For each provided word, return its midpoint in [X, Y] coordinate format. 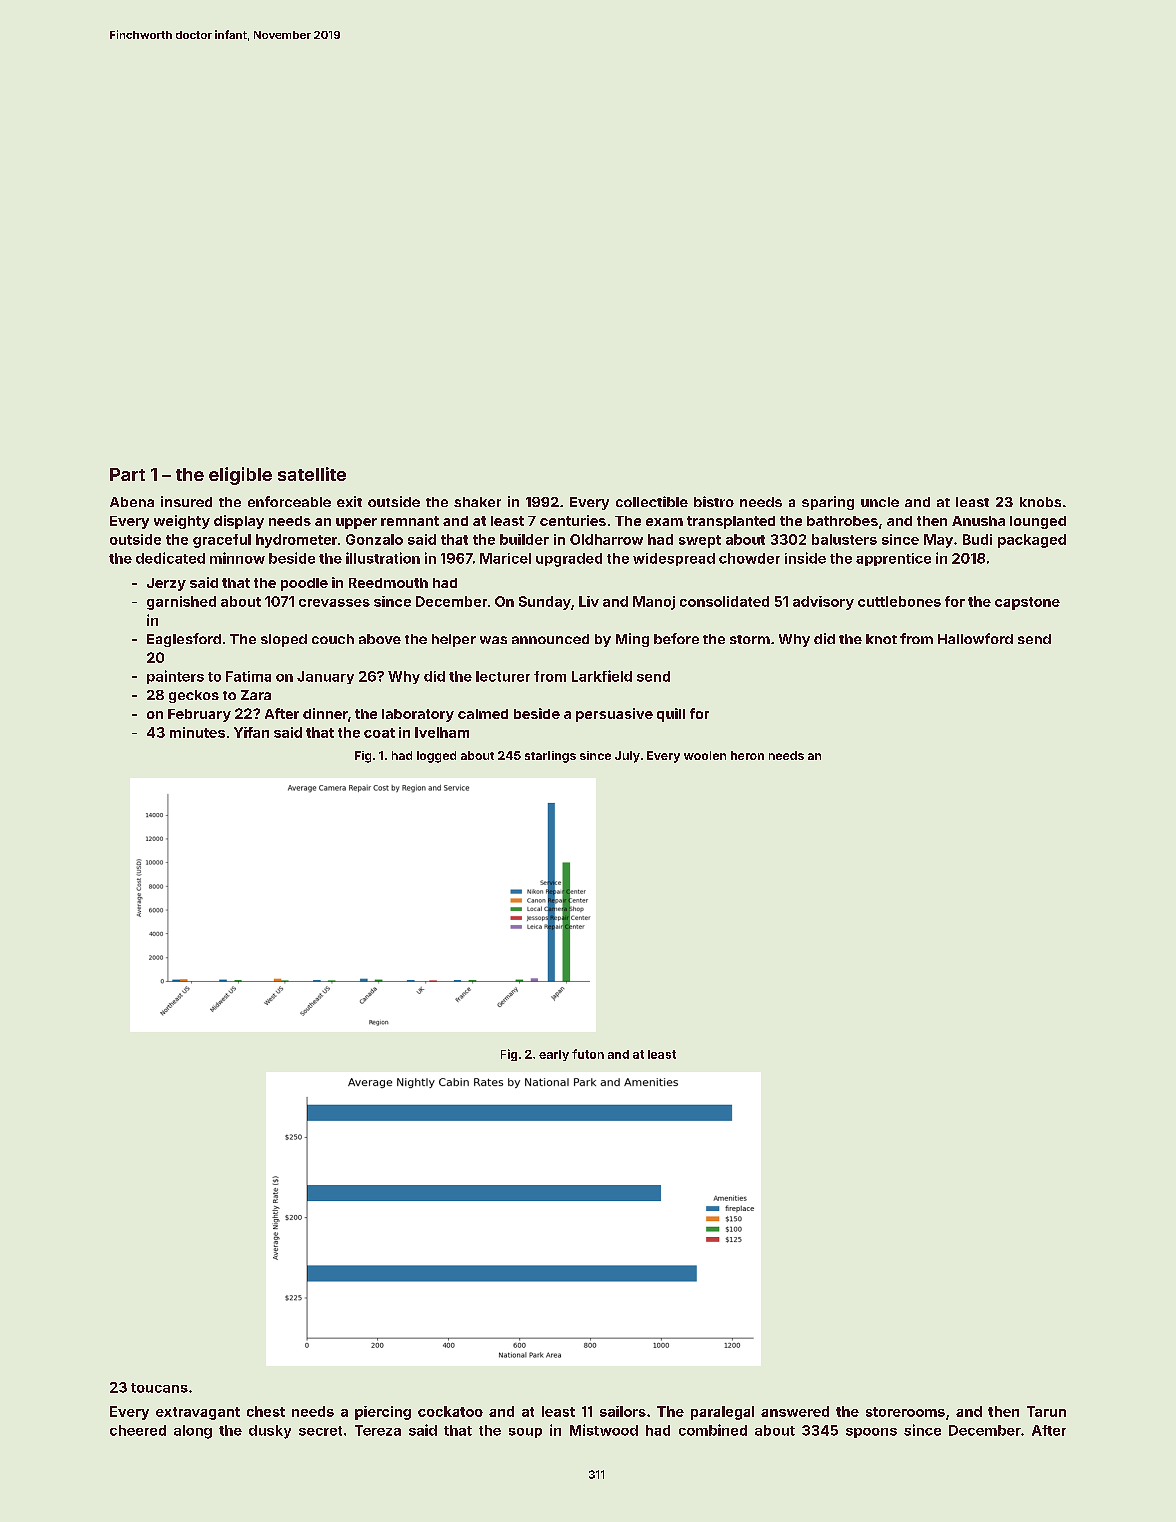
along [193, 1432]
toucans [159, 1388]
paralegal [722, 1413]
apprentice [893, 559]
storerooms [905, 1412]
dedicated [170, 558]
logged [436, 757]
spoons [871, 1433]
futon [588, 1054]
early [554, 1055]
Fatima [248, 676]
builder [524, 539]
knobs [1040, 502]
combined [713, 1430]
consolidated [724, 601]
